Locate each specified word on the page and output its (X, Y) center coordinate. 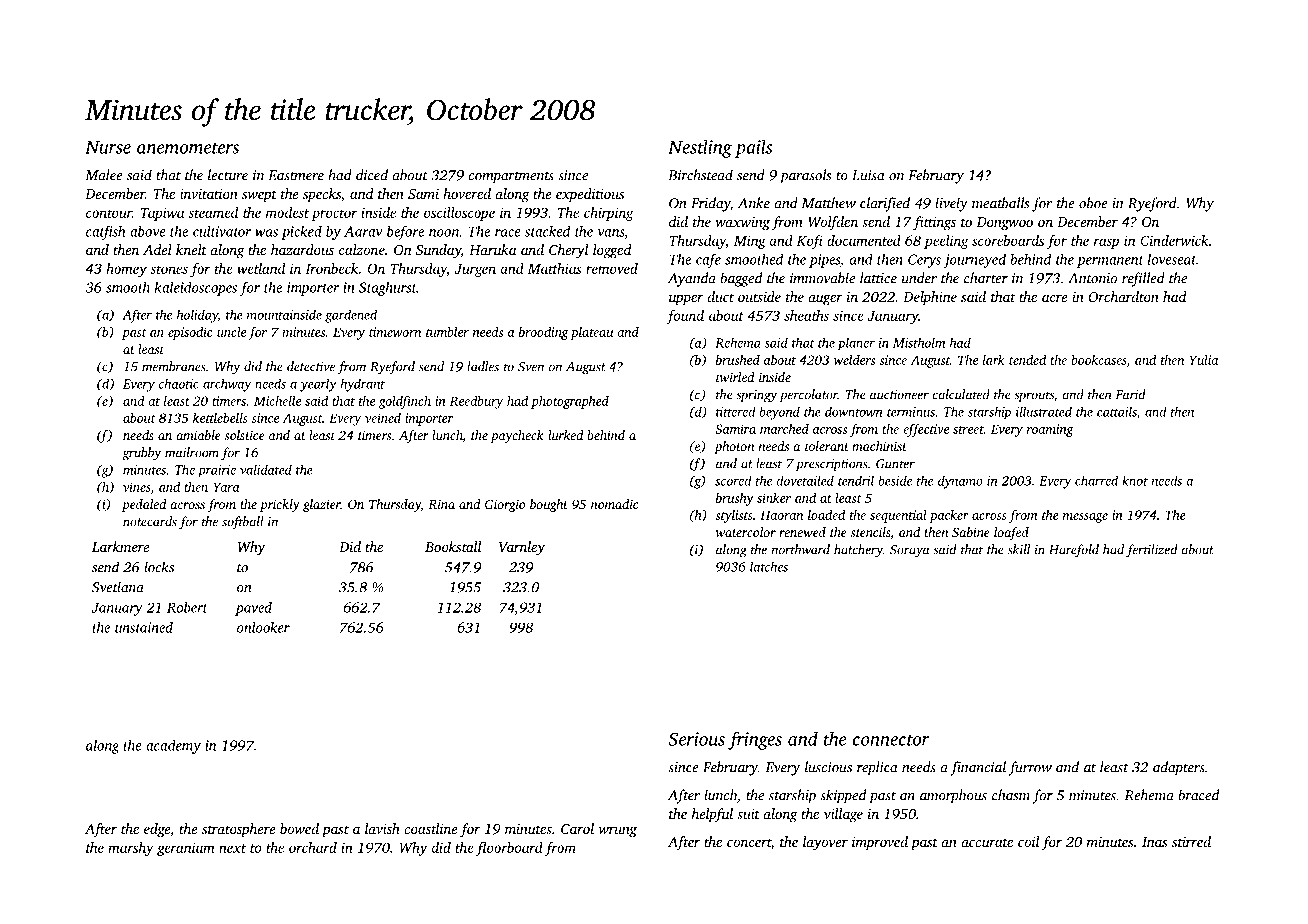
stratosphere (239, 830)
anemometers (188, 148)
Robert (187, 607)
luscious (828, 767)
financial (978, 768)
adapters (1179, 768)
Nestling (700, 149)
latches (769, 567)
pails (754, 149)
